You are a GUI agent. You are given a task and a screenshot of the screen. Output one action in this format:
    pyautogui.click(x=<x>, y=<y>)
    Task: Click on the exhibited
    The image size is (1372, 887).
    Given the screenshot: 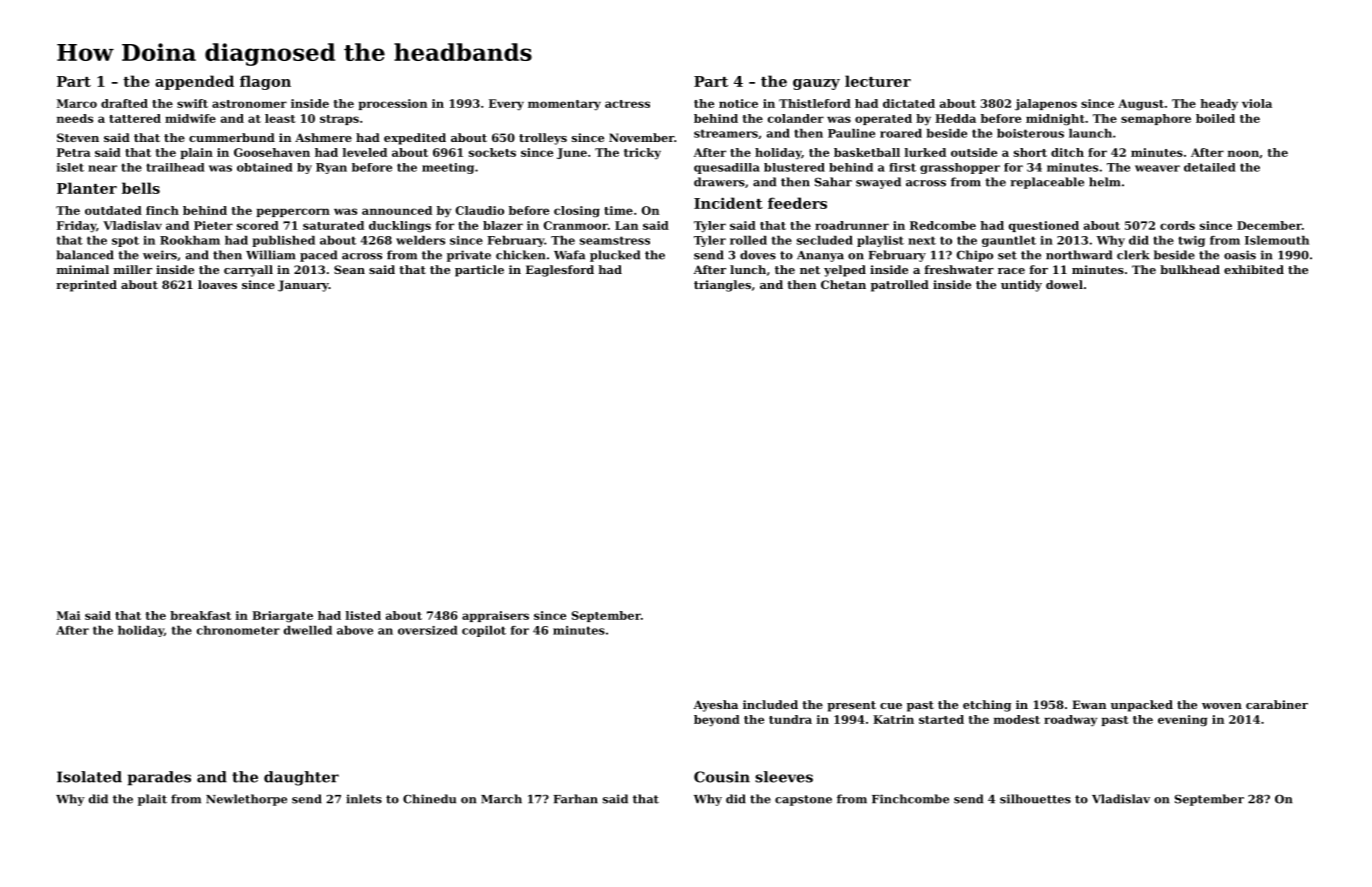 What is the action you would take?
    pyautogui.click(x=1254, y=269)
